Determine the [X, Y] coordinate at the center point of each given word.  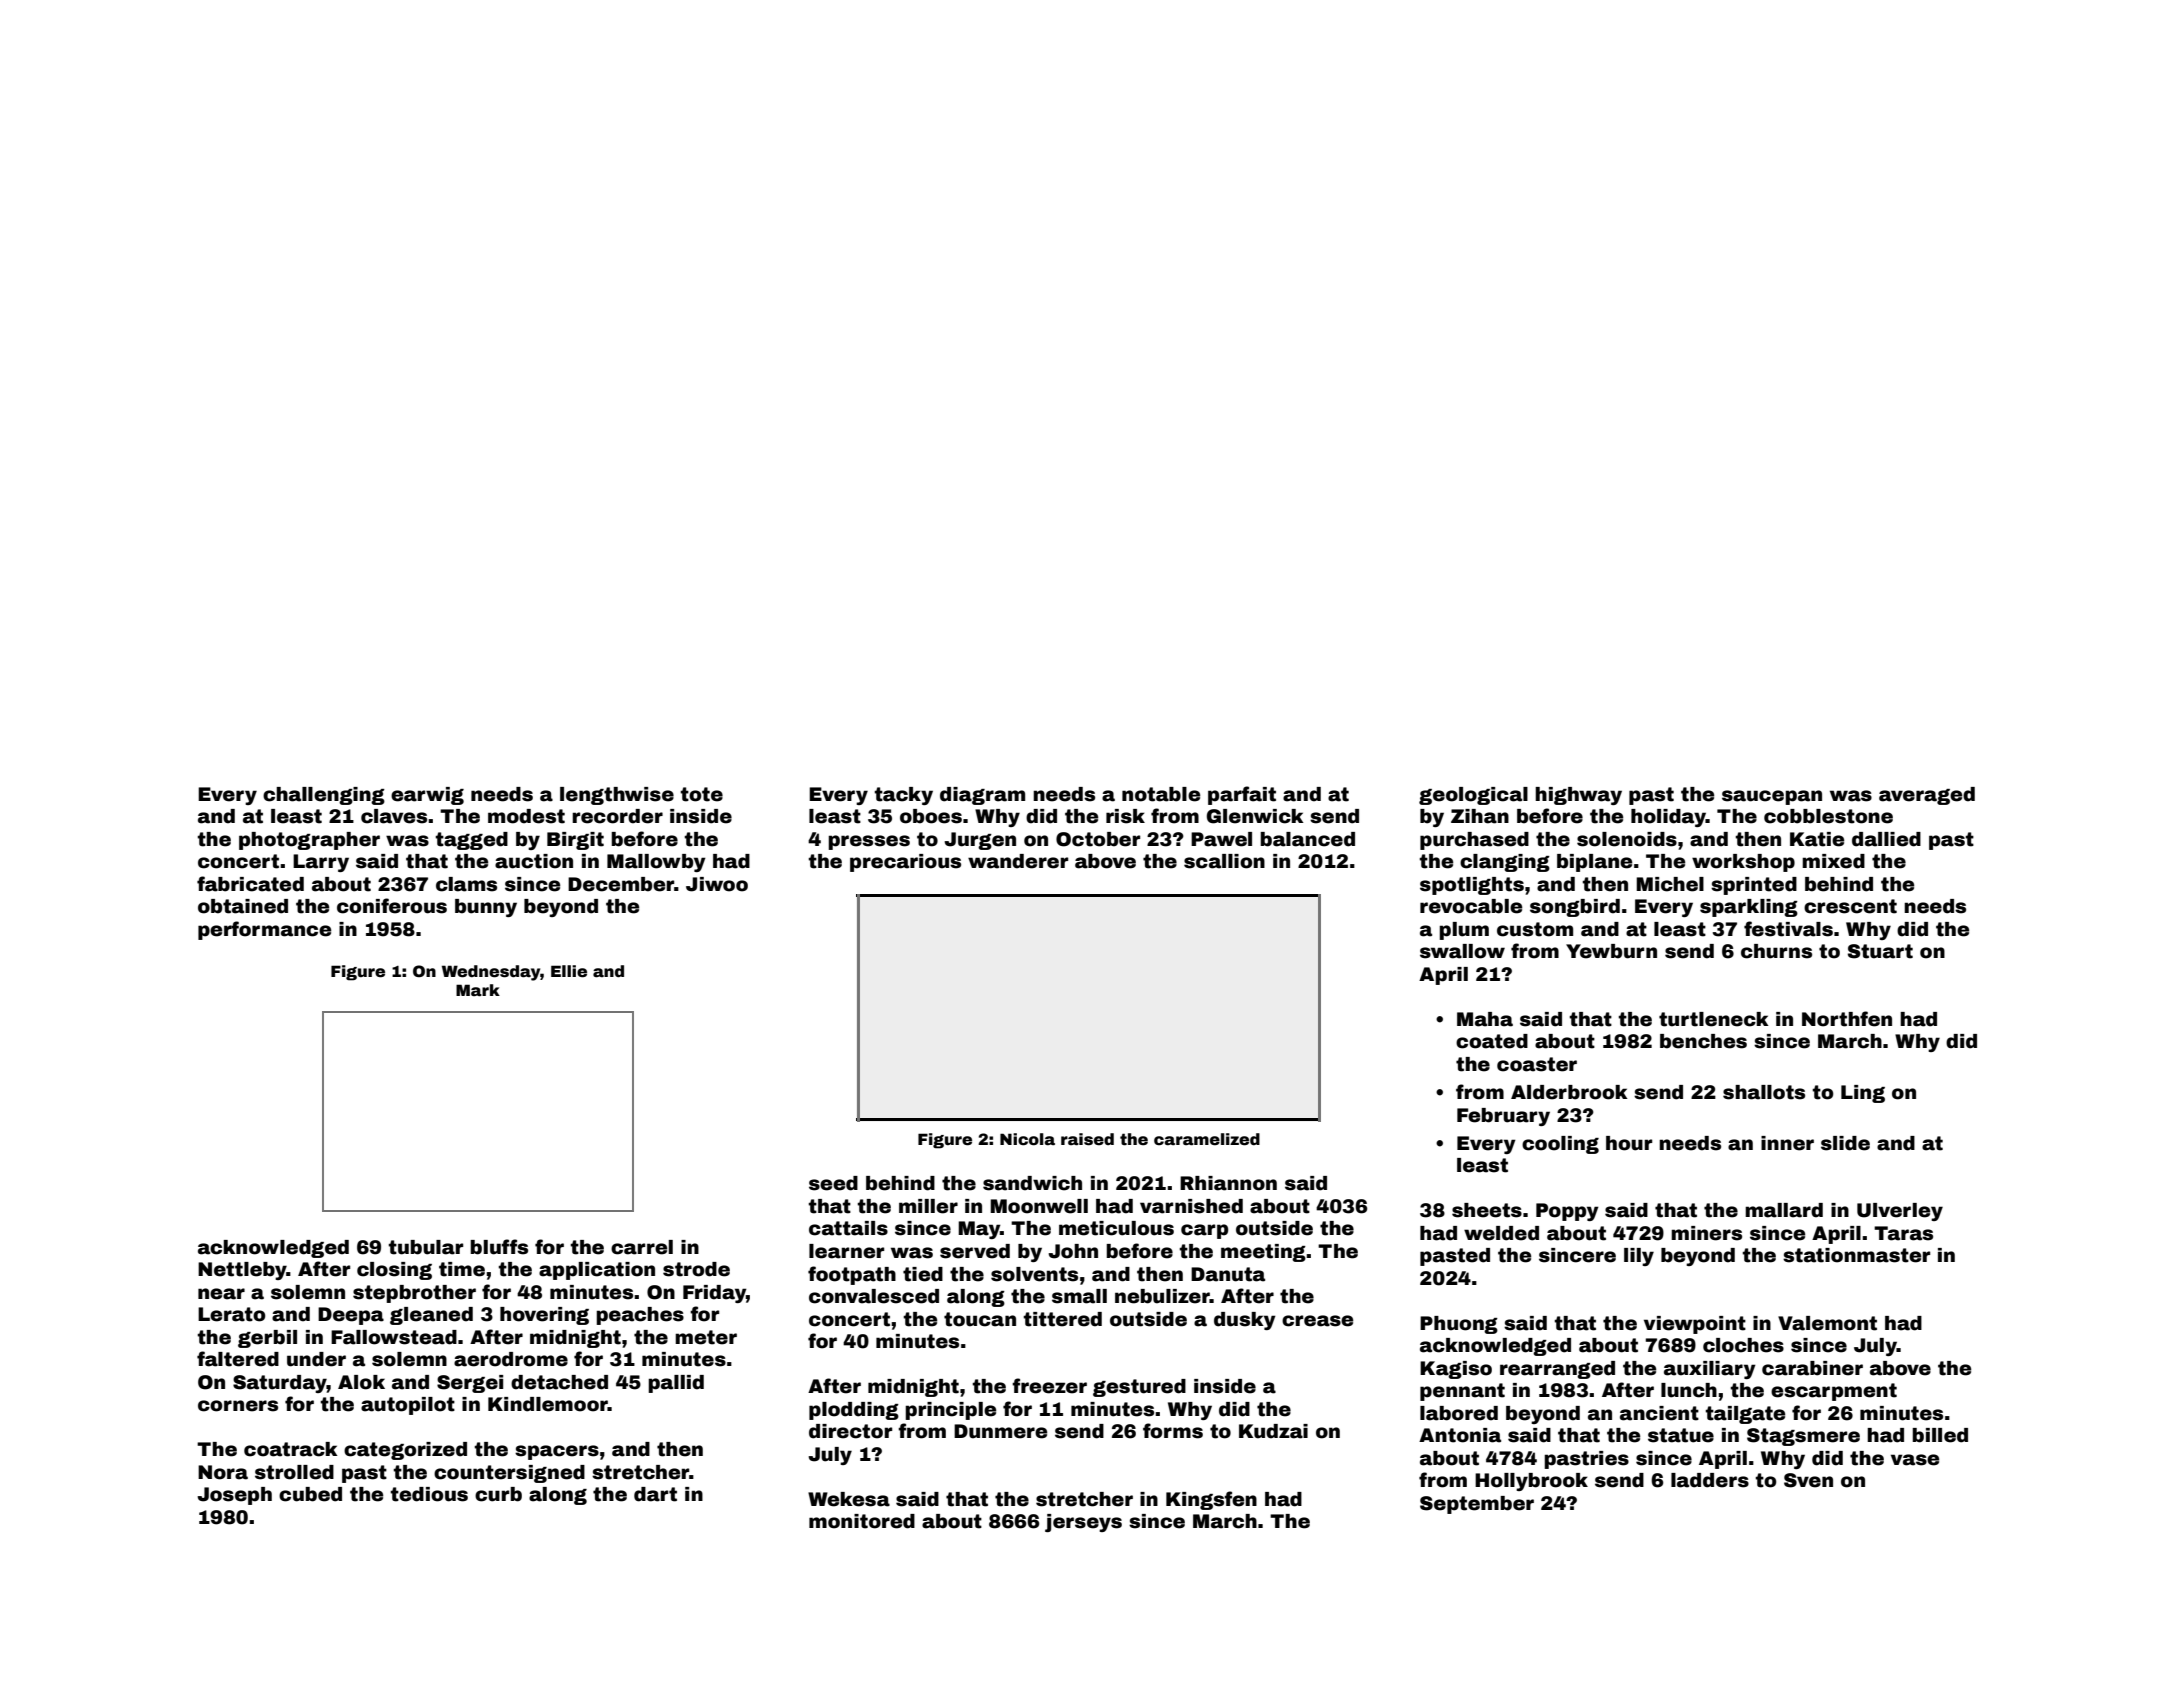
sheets [1487, 1210]
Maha [1485, 1019]
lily [1639, 1257]
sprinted [1754, 886]
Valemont [1827, 1323]
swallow [1462, 951]
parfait [1242, 795]
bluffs [499, 1247]
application [597, 1271]
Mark [478, 990]
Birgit [575, 841]
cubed [310, 1494]
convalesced [874, 1296]
